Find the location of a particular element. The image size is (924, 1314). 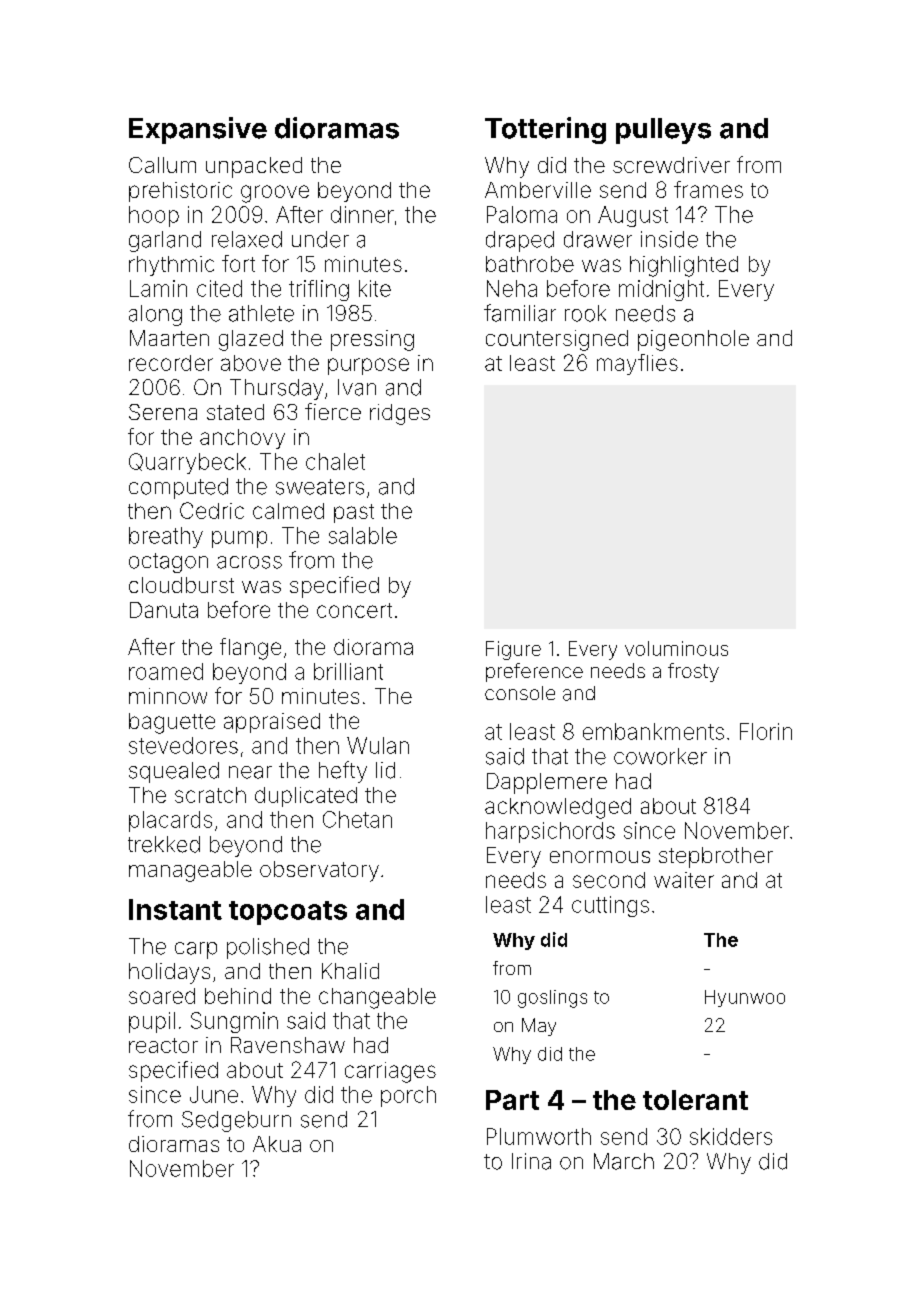

coworker is located at coordinates (660, 756).
